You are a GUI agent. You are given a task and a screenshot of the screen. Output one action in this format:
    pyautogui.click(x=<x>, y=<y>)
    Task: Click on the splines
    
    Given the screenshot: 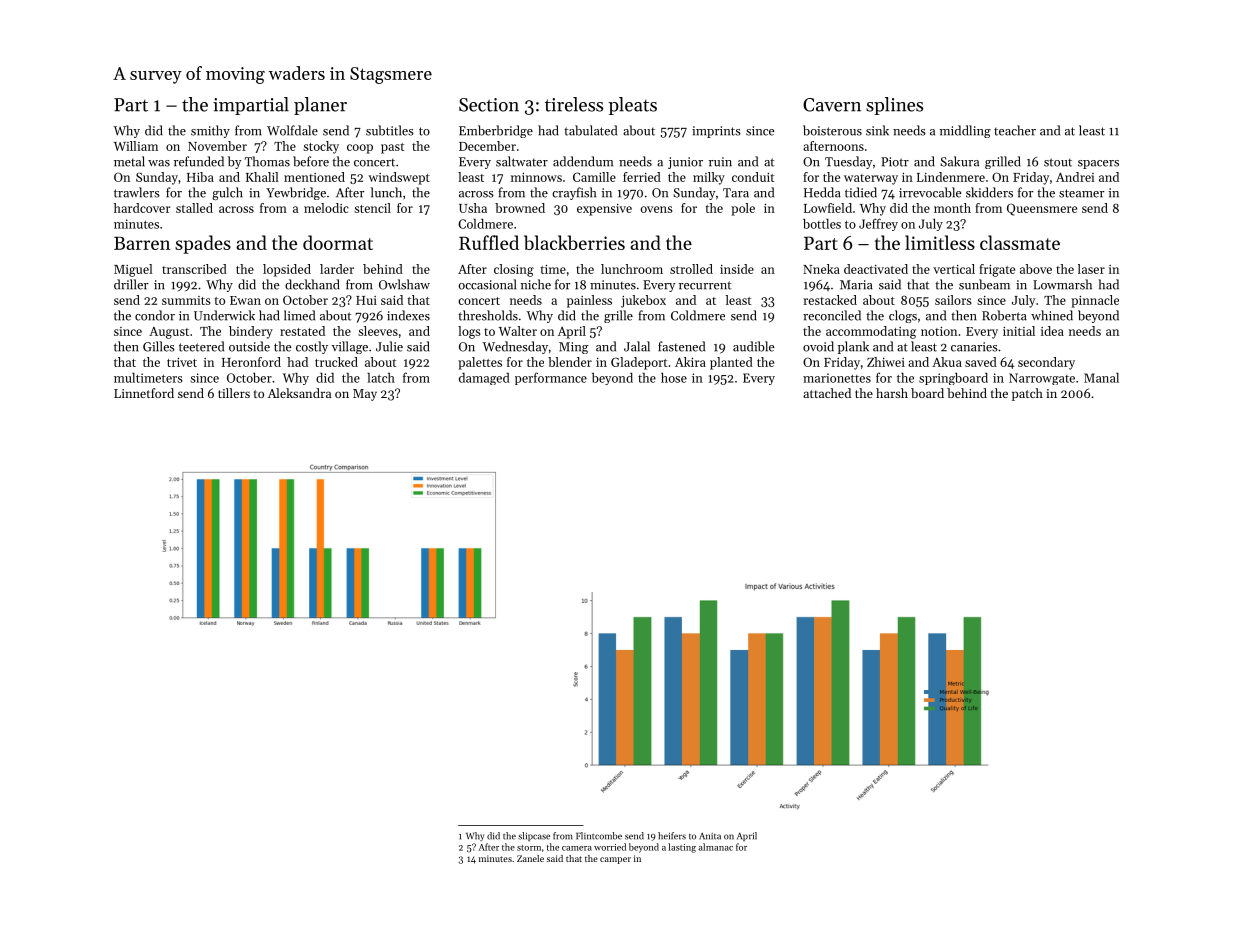 What is the action you would take?
    pyautogui.click(x=894, y=106)
